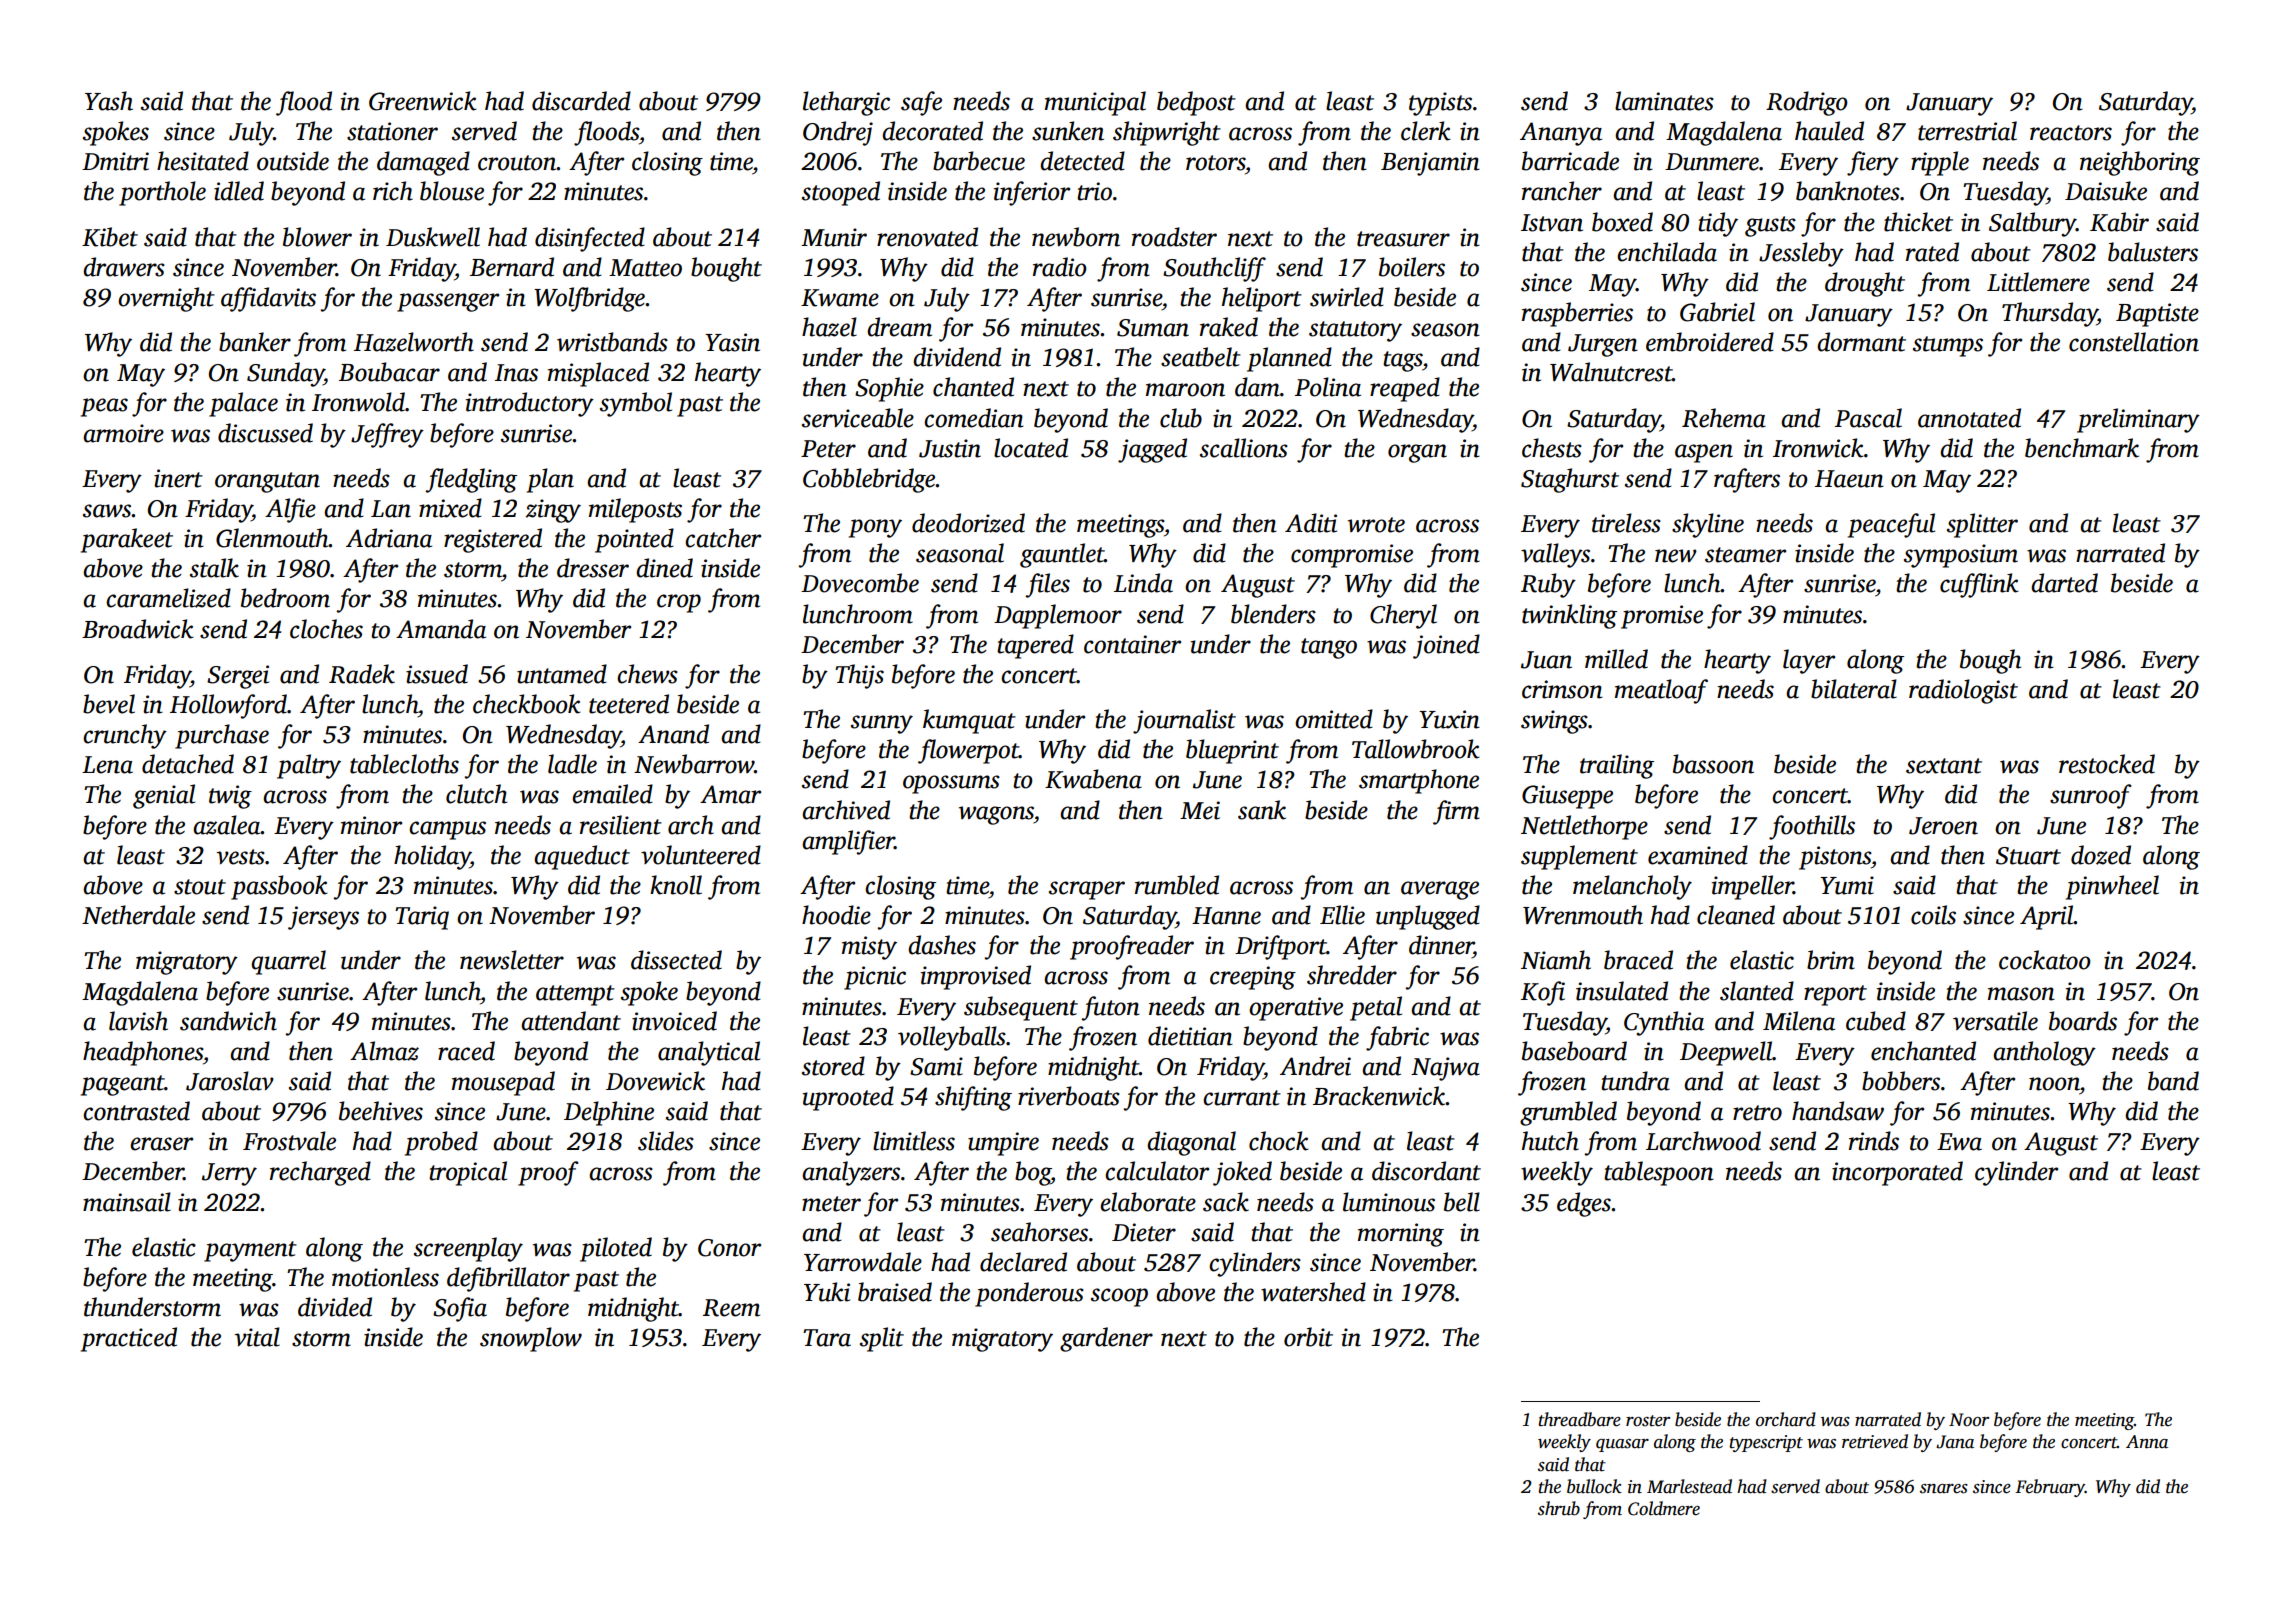 This image has width=2282, height=1614. What do you see at coordinates (1403, 616) in the image?
I see `Cheryl` at bounding box center [1403, 616].
